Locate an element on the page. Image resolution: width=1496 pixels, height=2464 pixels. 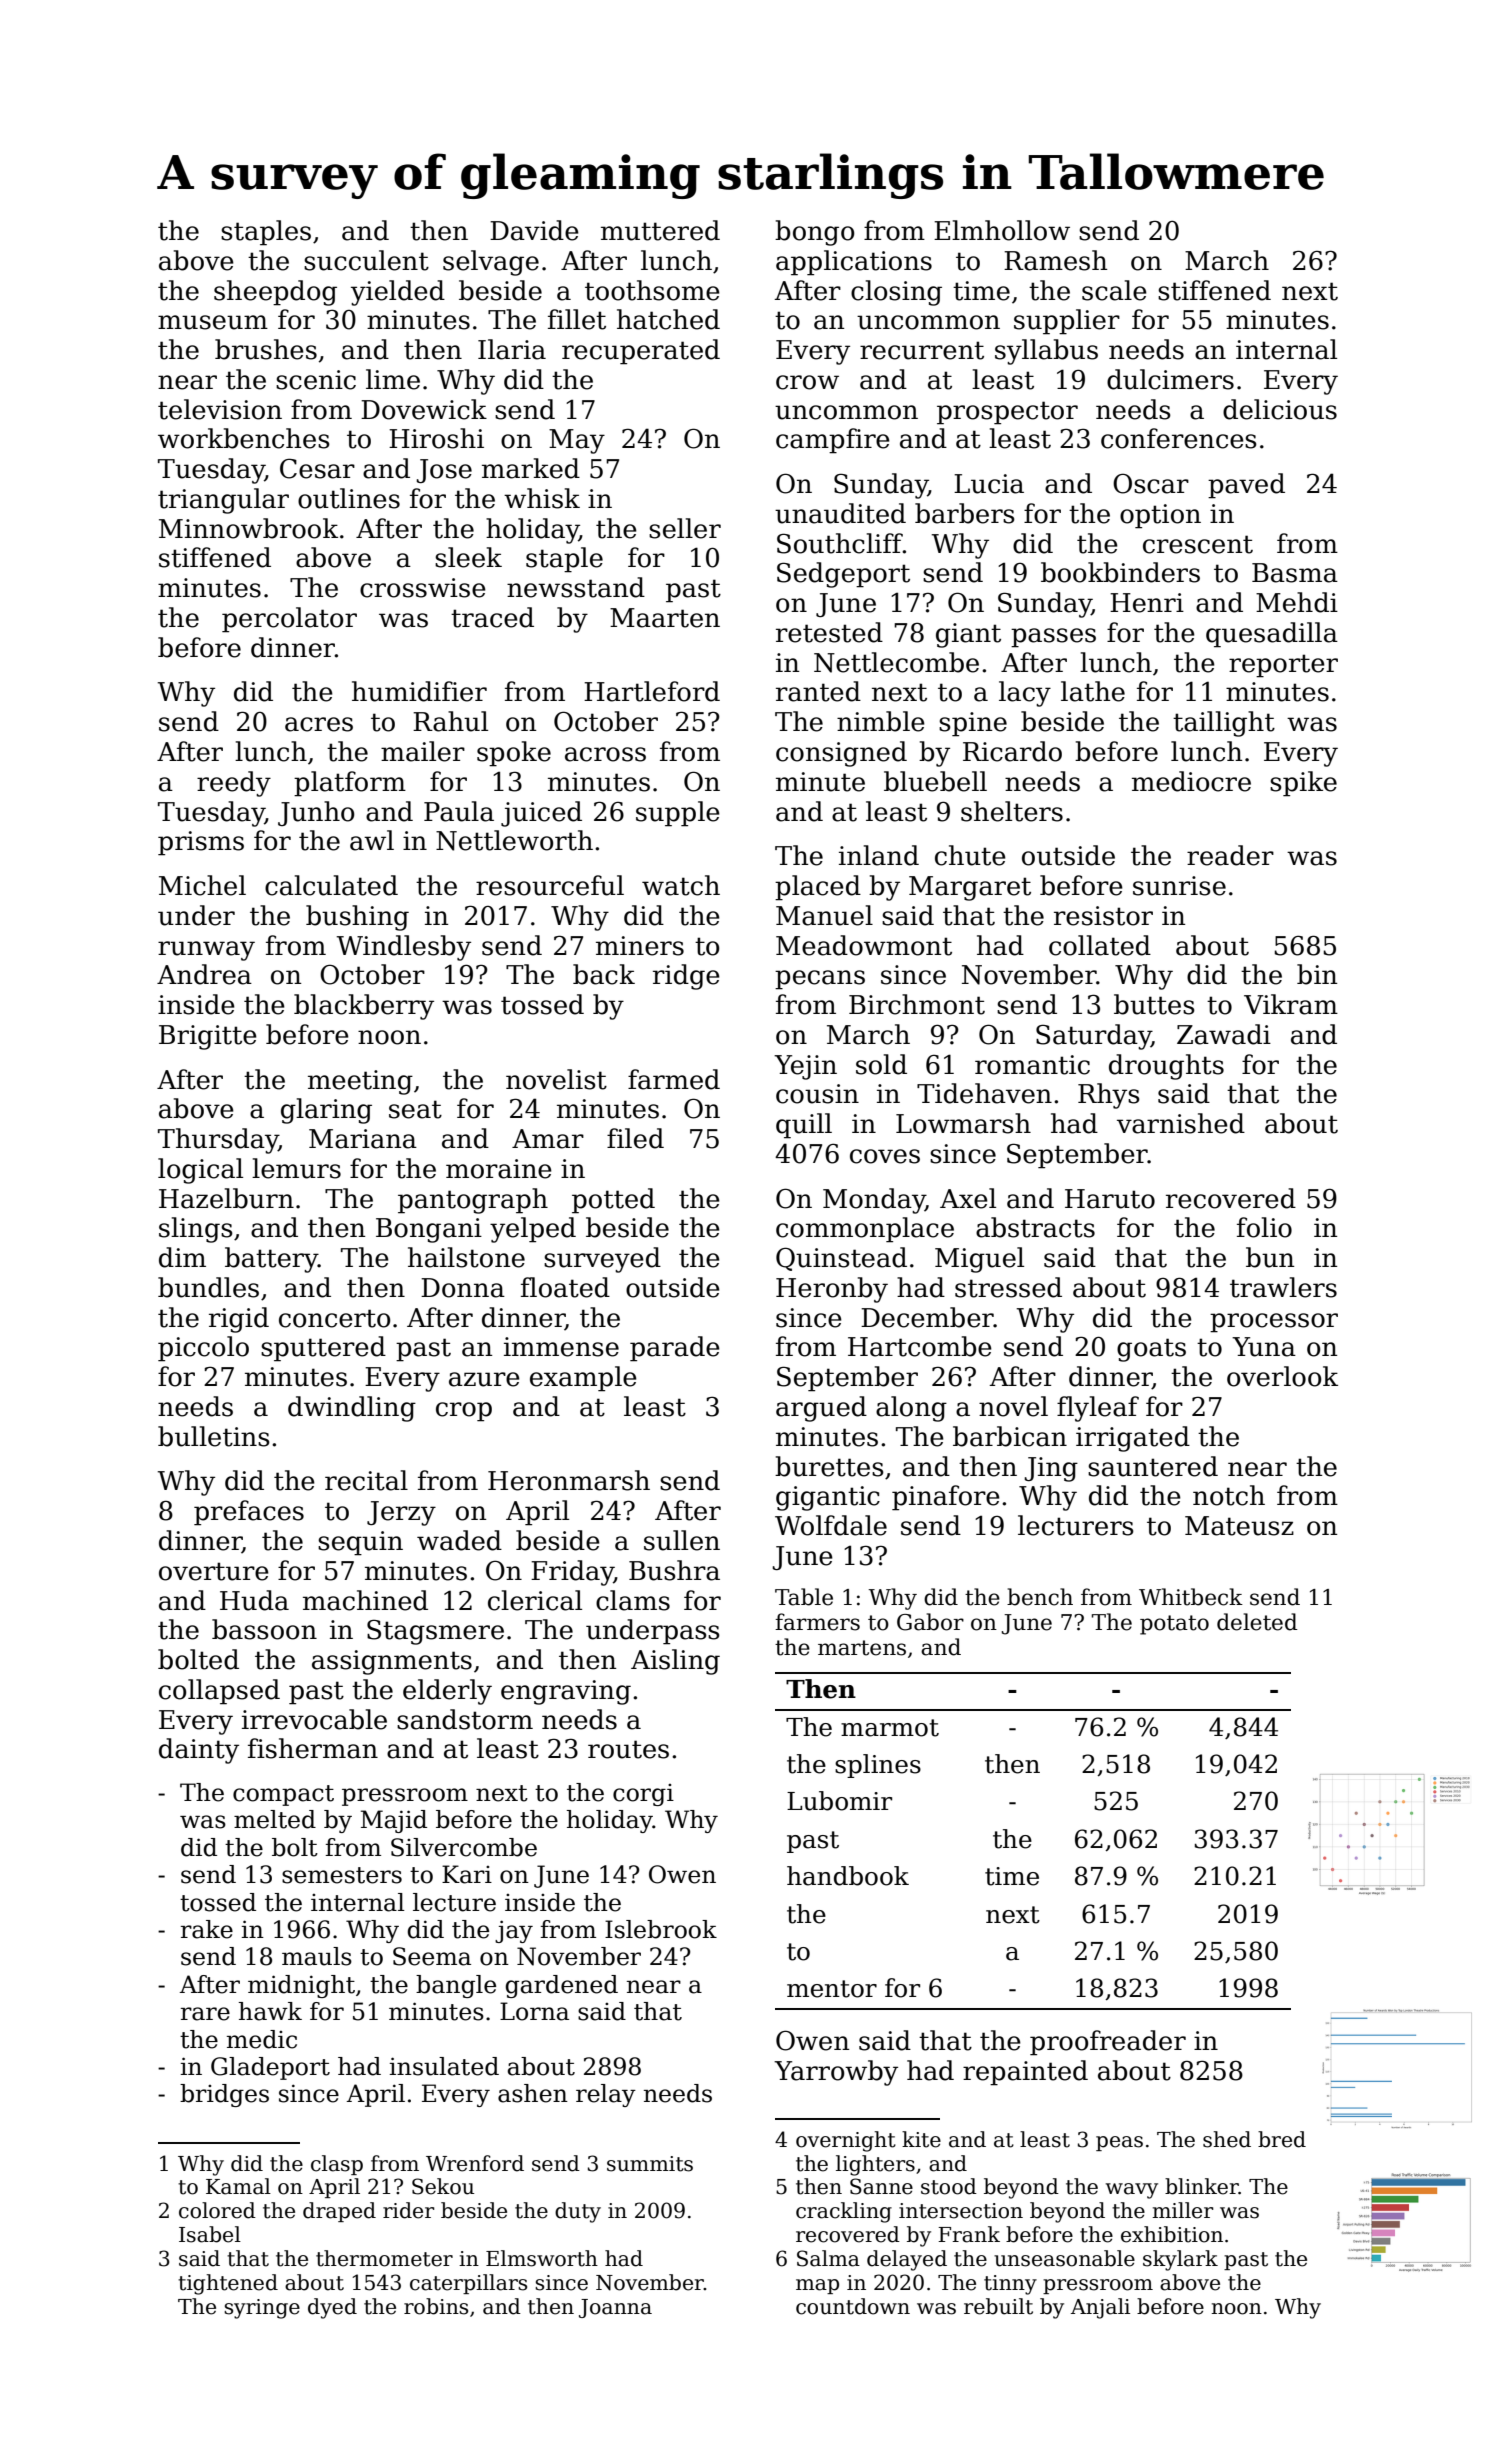
Southcliff is located at coordinates (840, 543).
